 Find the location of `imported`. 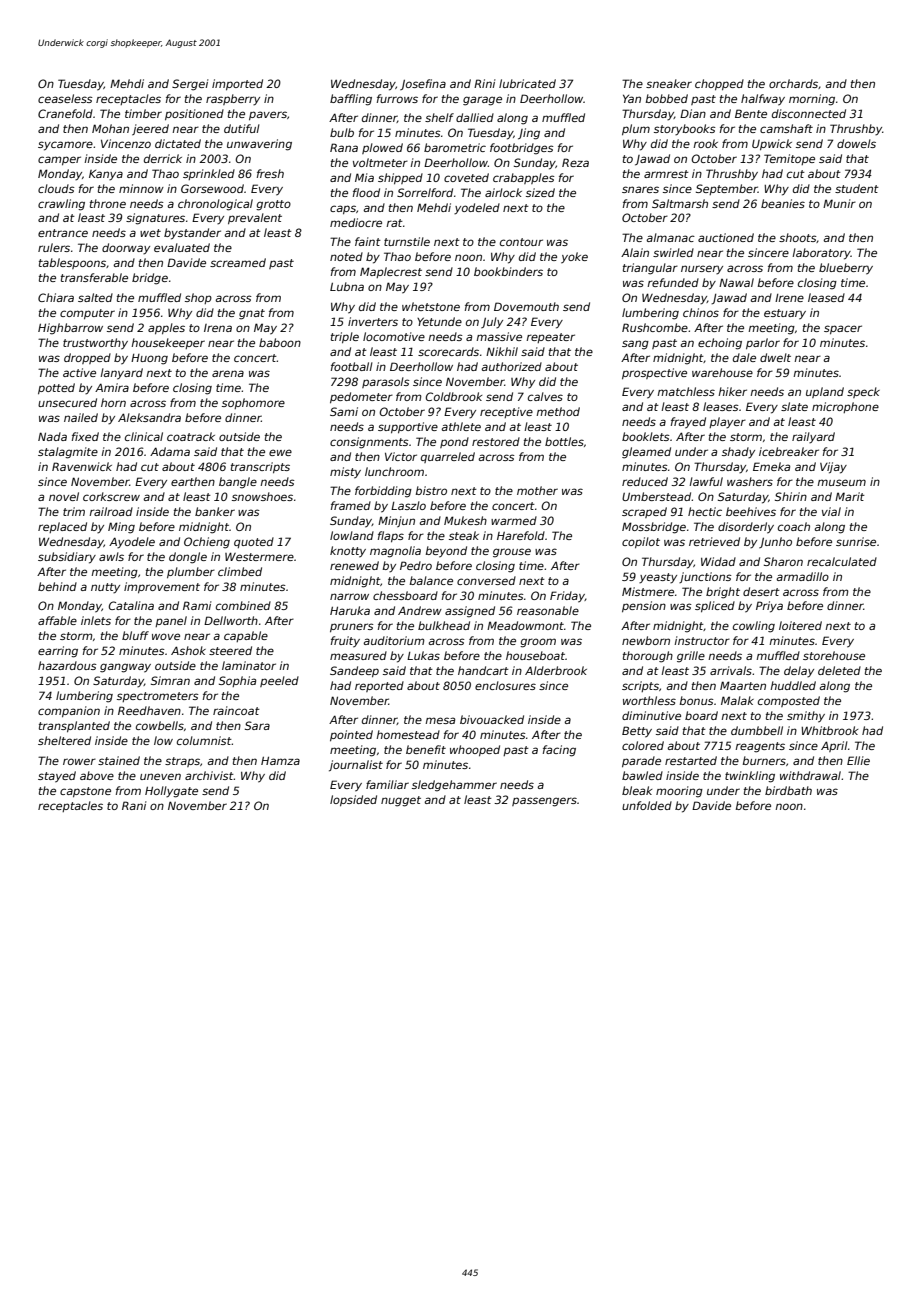

imported is located at coordinates (237, 84).
